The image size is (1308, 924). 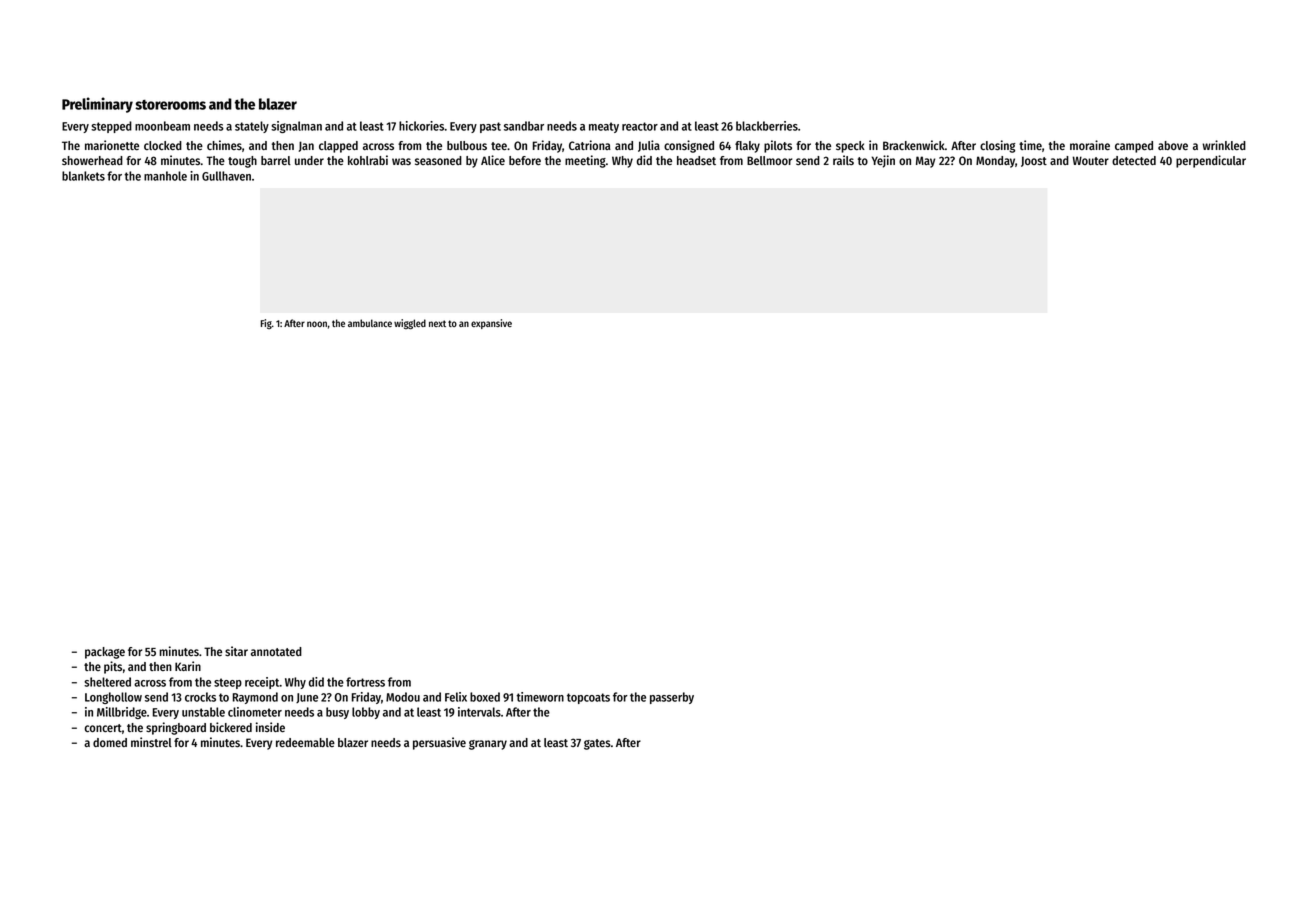 I want to click on passerby, so click(x=672, y=698).
